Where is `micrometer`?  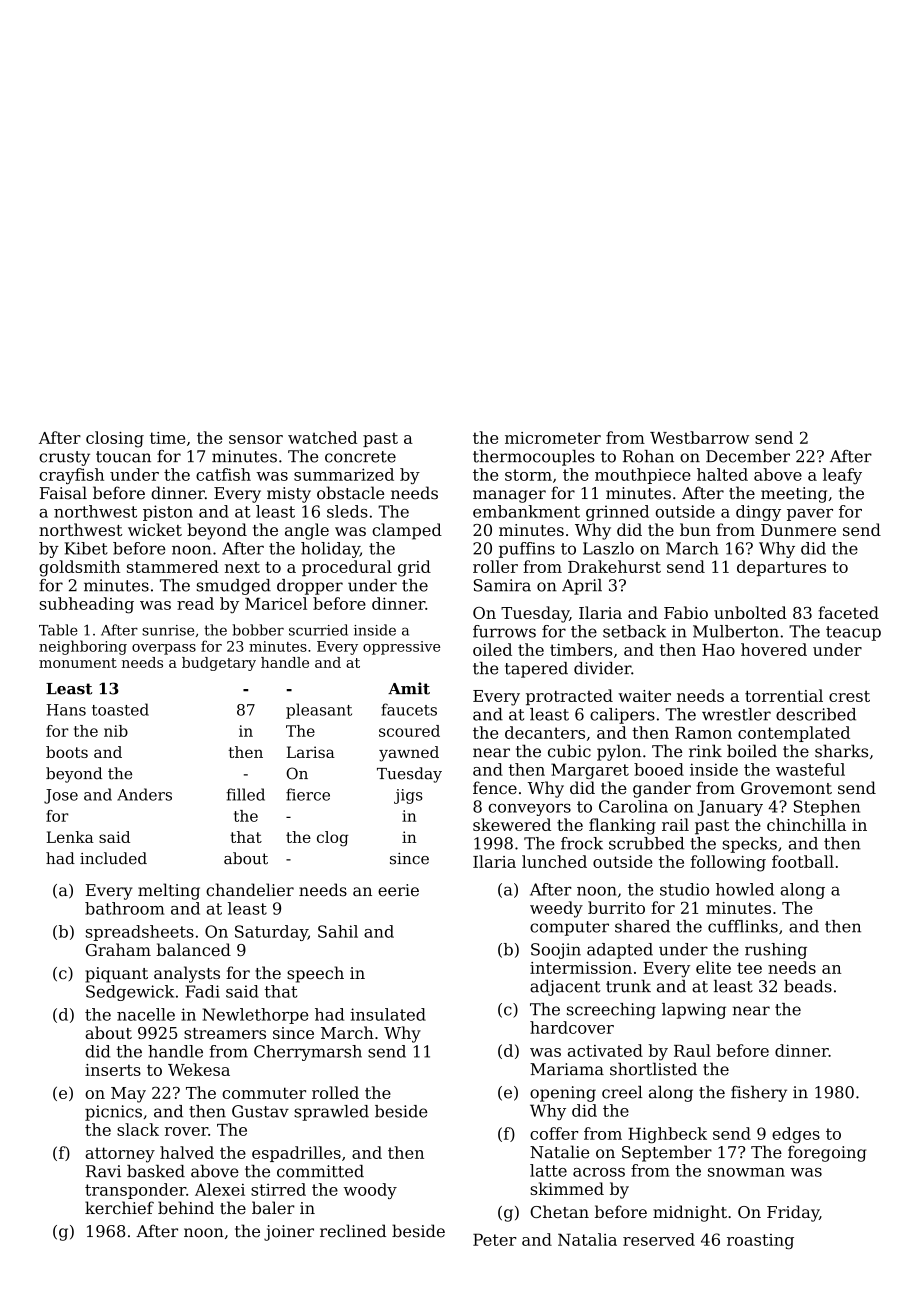 micrometer is located at coordinates (553, 438).
